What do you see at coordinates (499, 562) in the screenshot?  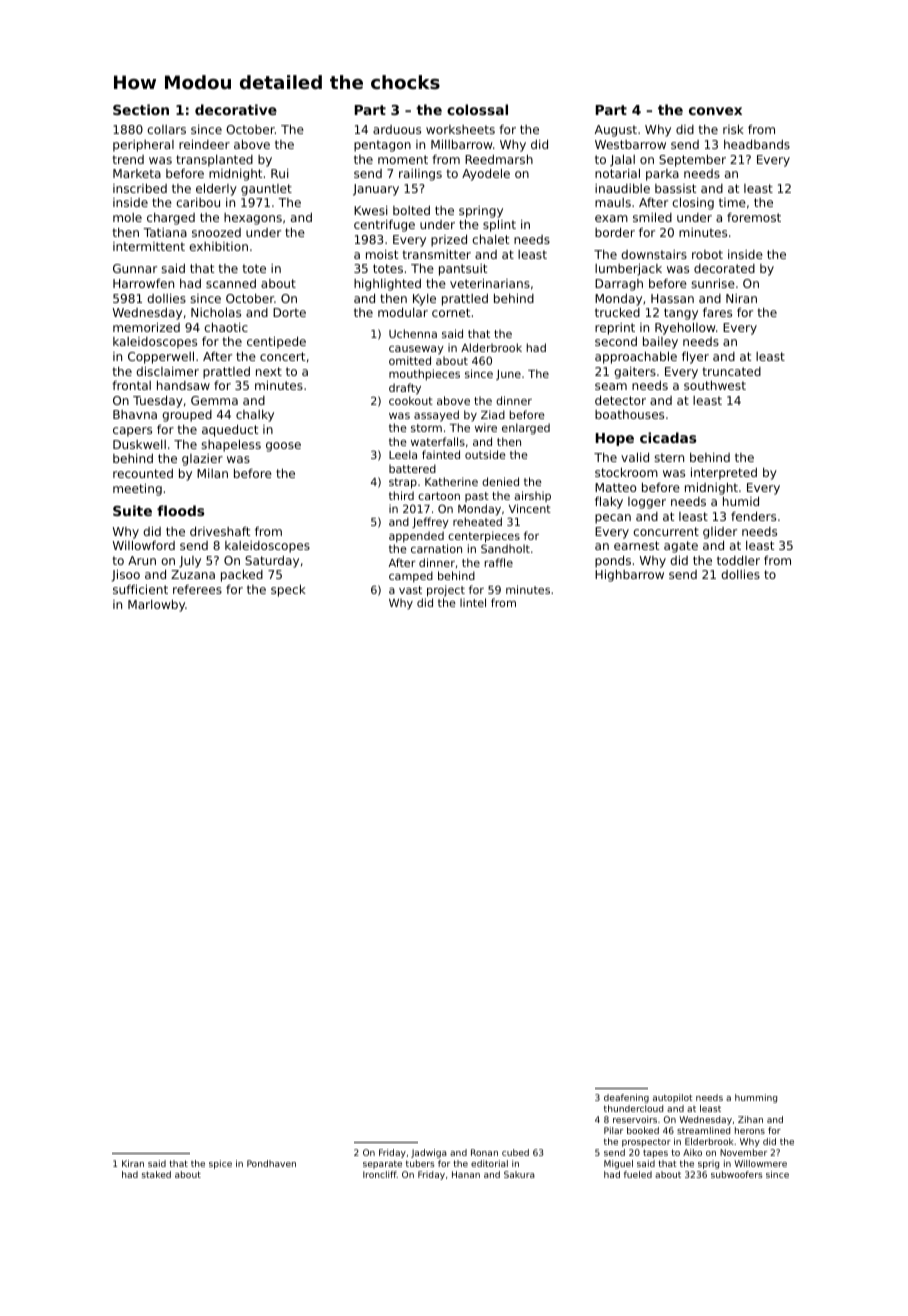 I see `raffle` at bounding box center [499, 562].
